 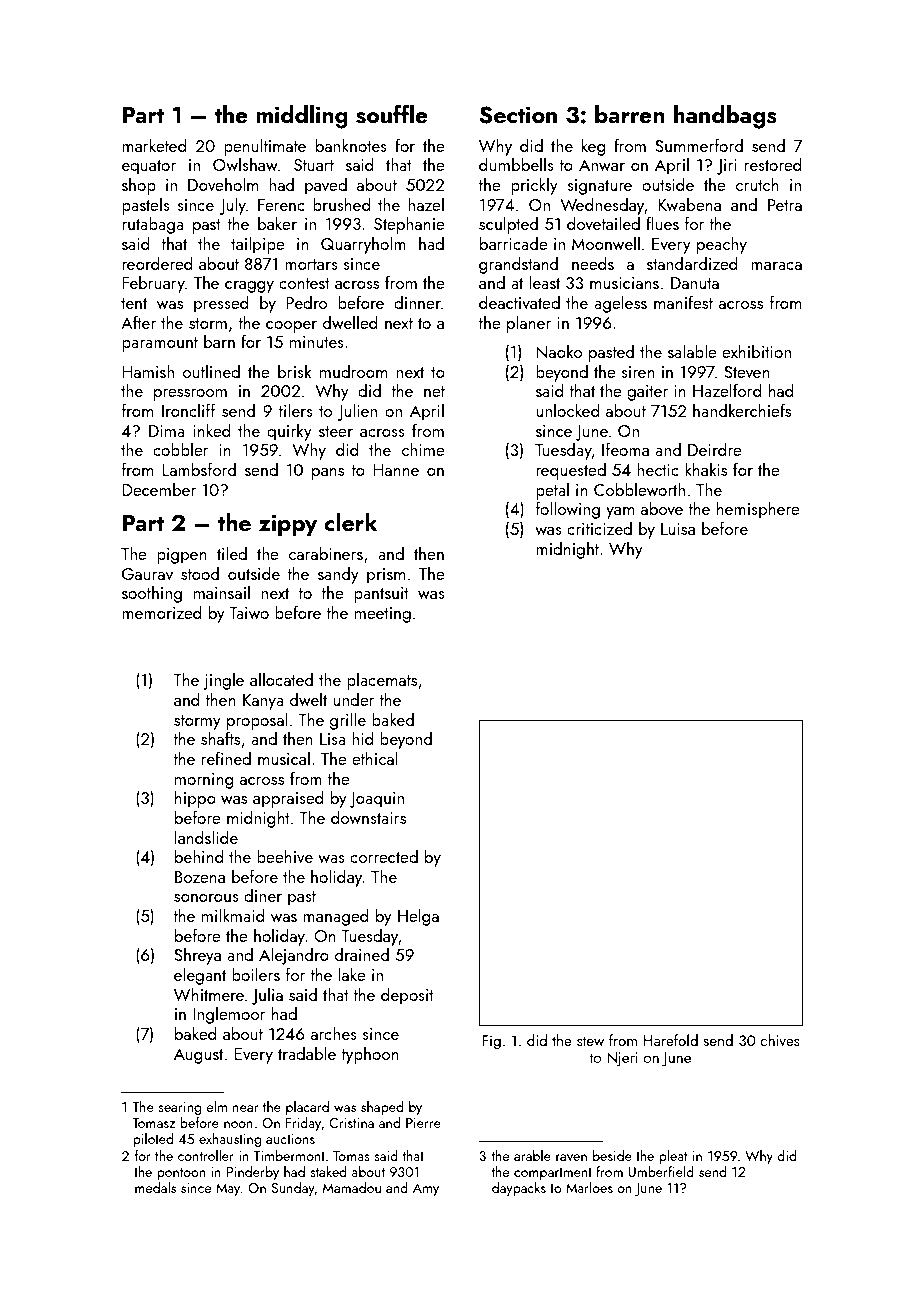 I want to click on Joaquin, so click(x=377, y=800).
